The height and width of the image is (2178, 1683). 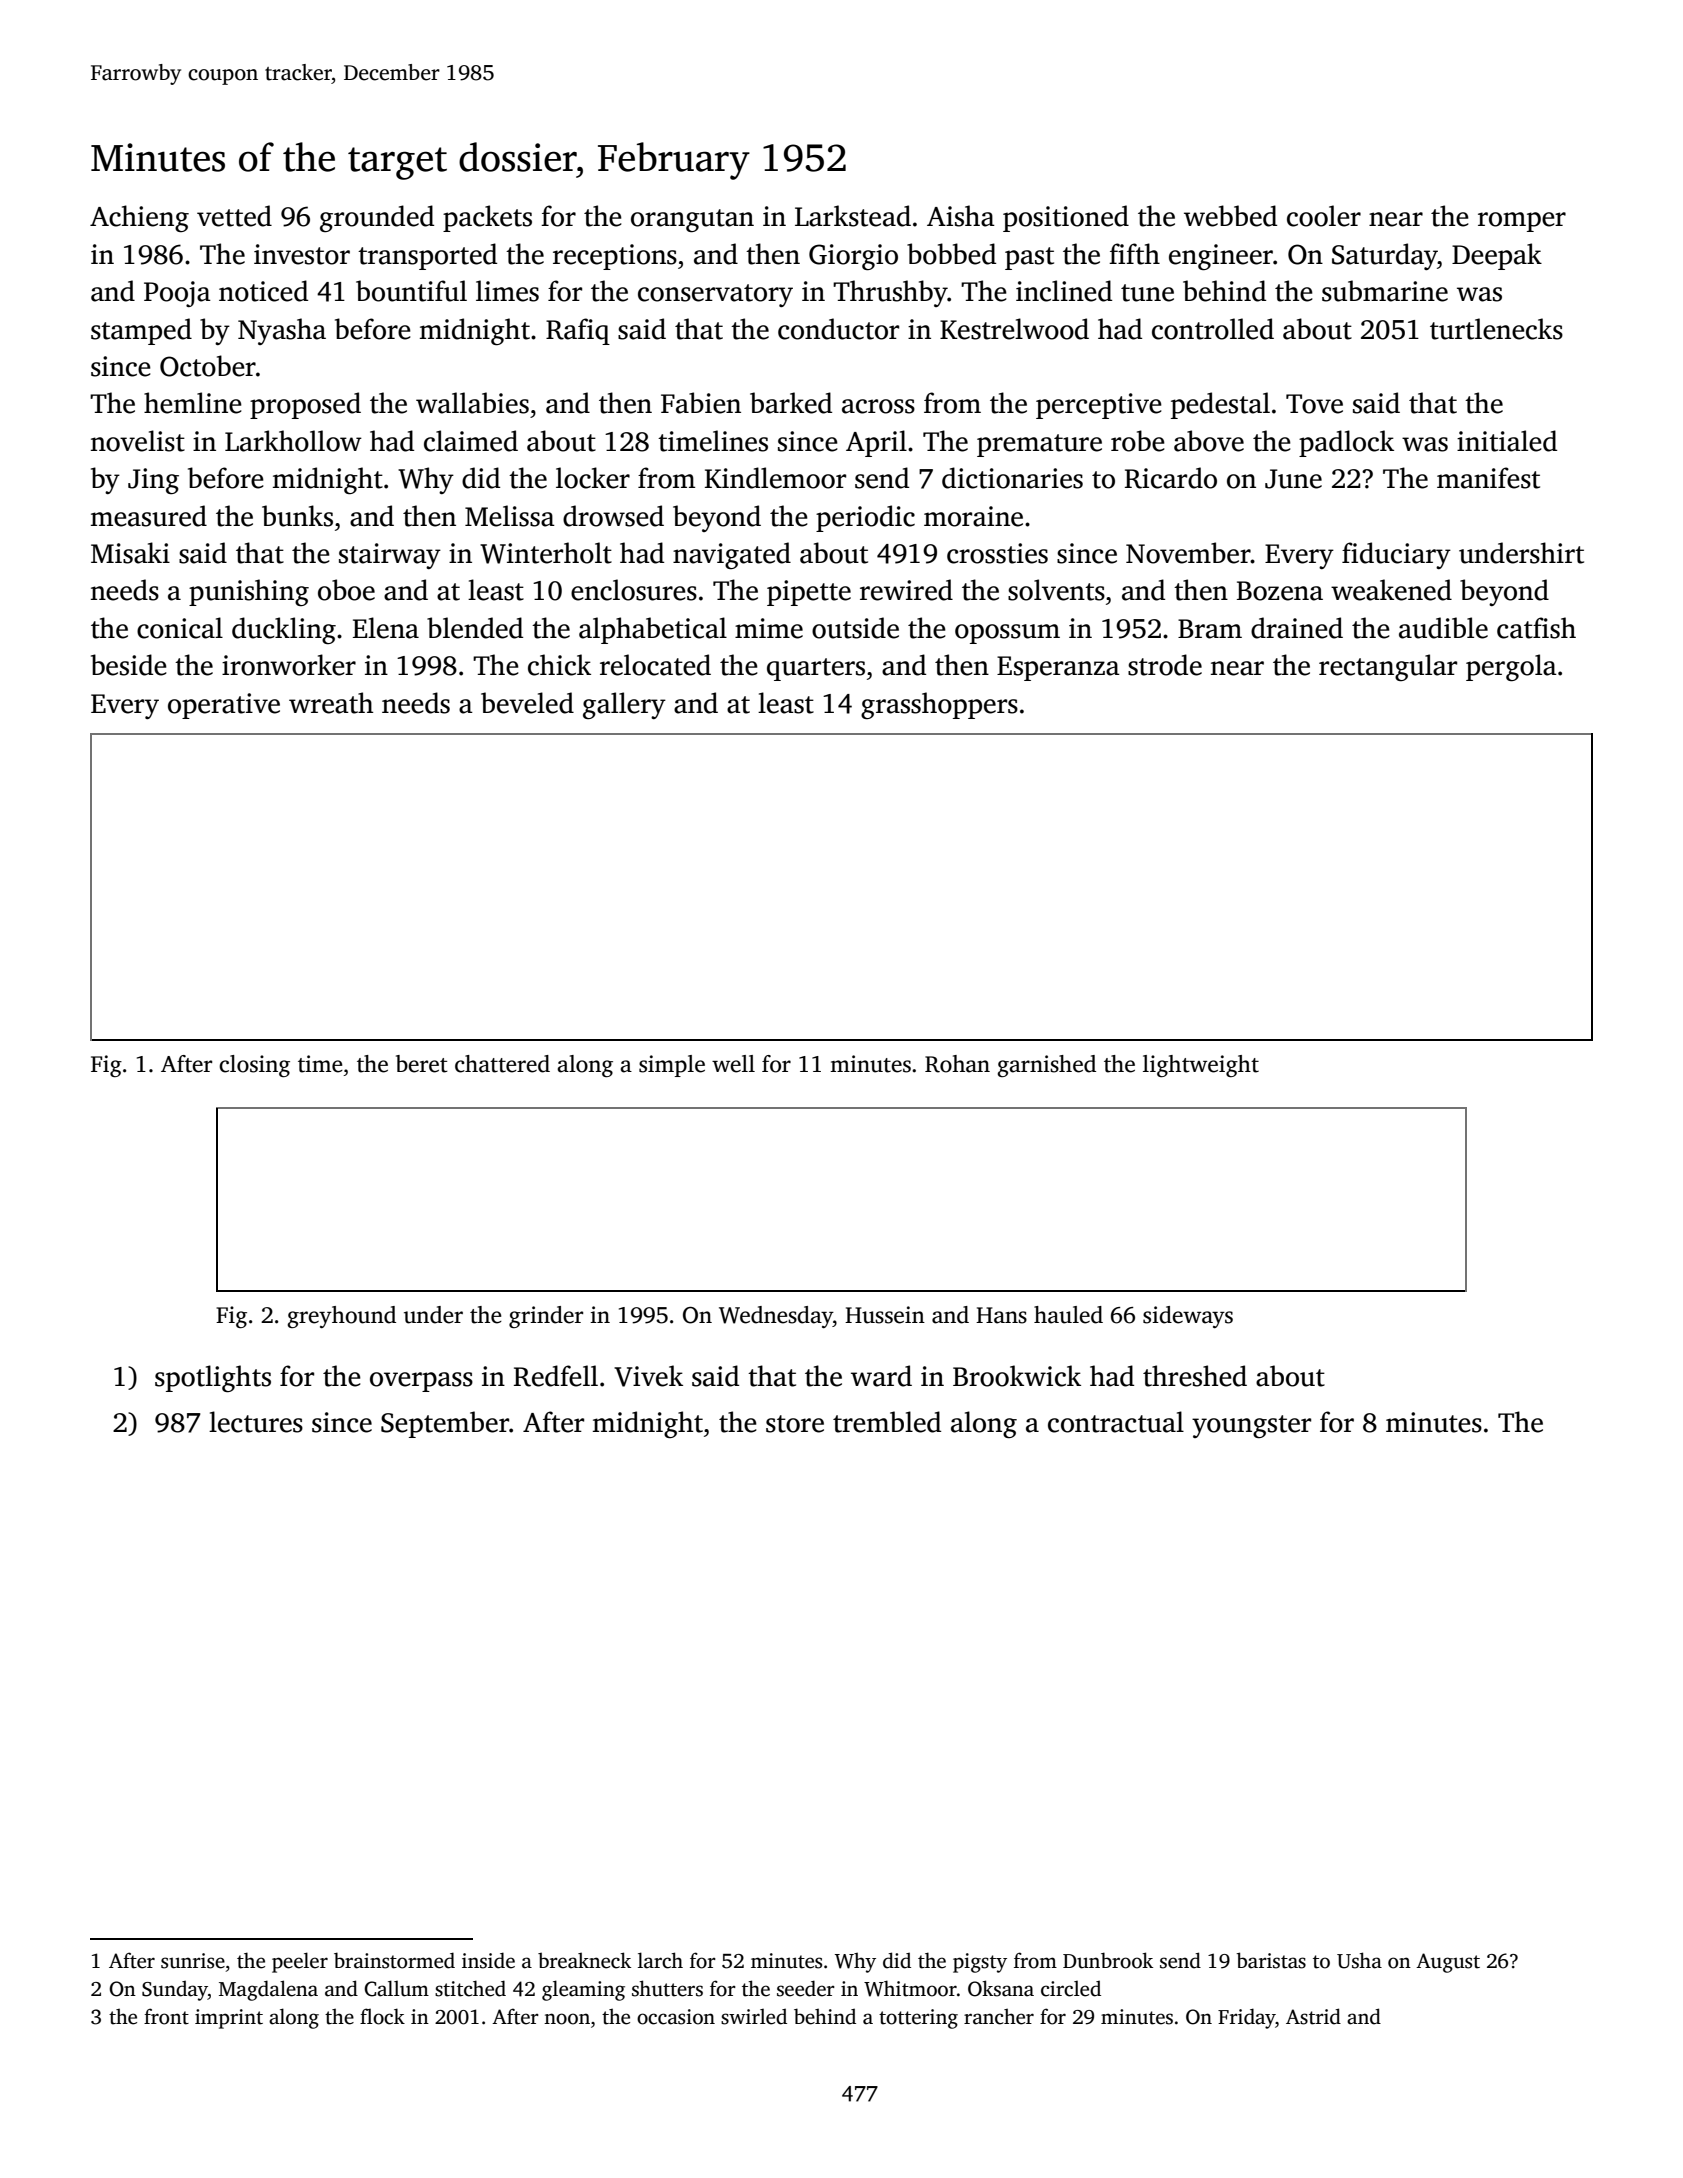 What do you see at coordinates (342, 1317) in the image?
I see `greyhound` at bounding box center [342, 1317].
